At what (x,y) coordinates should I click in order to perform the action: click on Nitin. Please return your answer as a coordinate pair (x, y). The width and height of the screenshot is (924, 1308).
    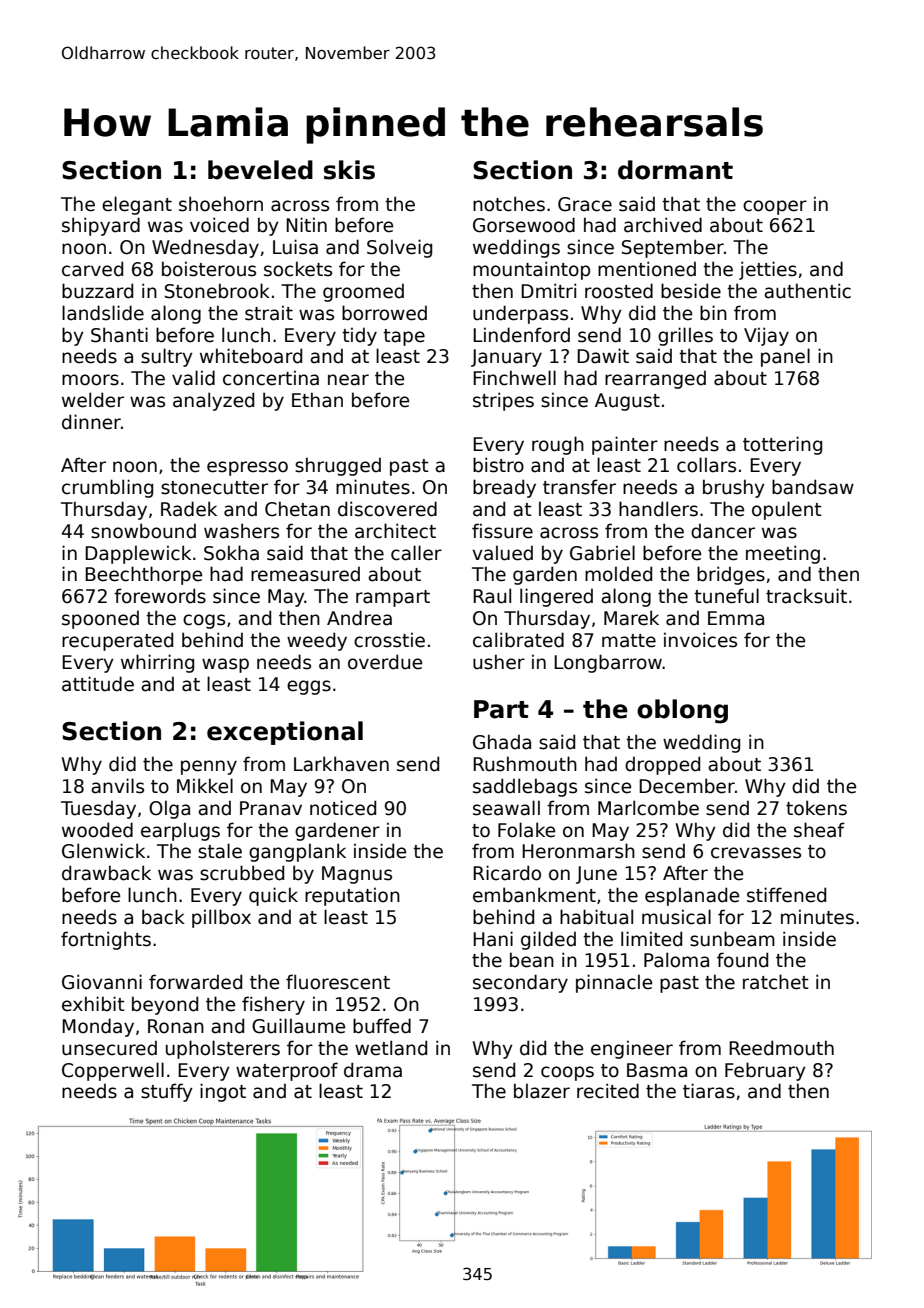
    Looking at the image, I should click on (306, 224).
